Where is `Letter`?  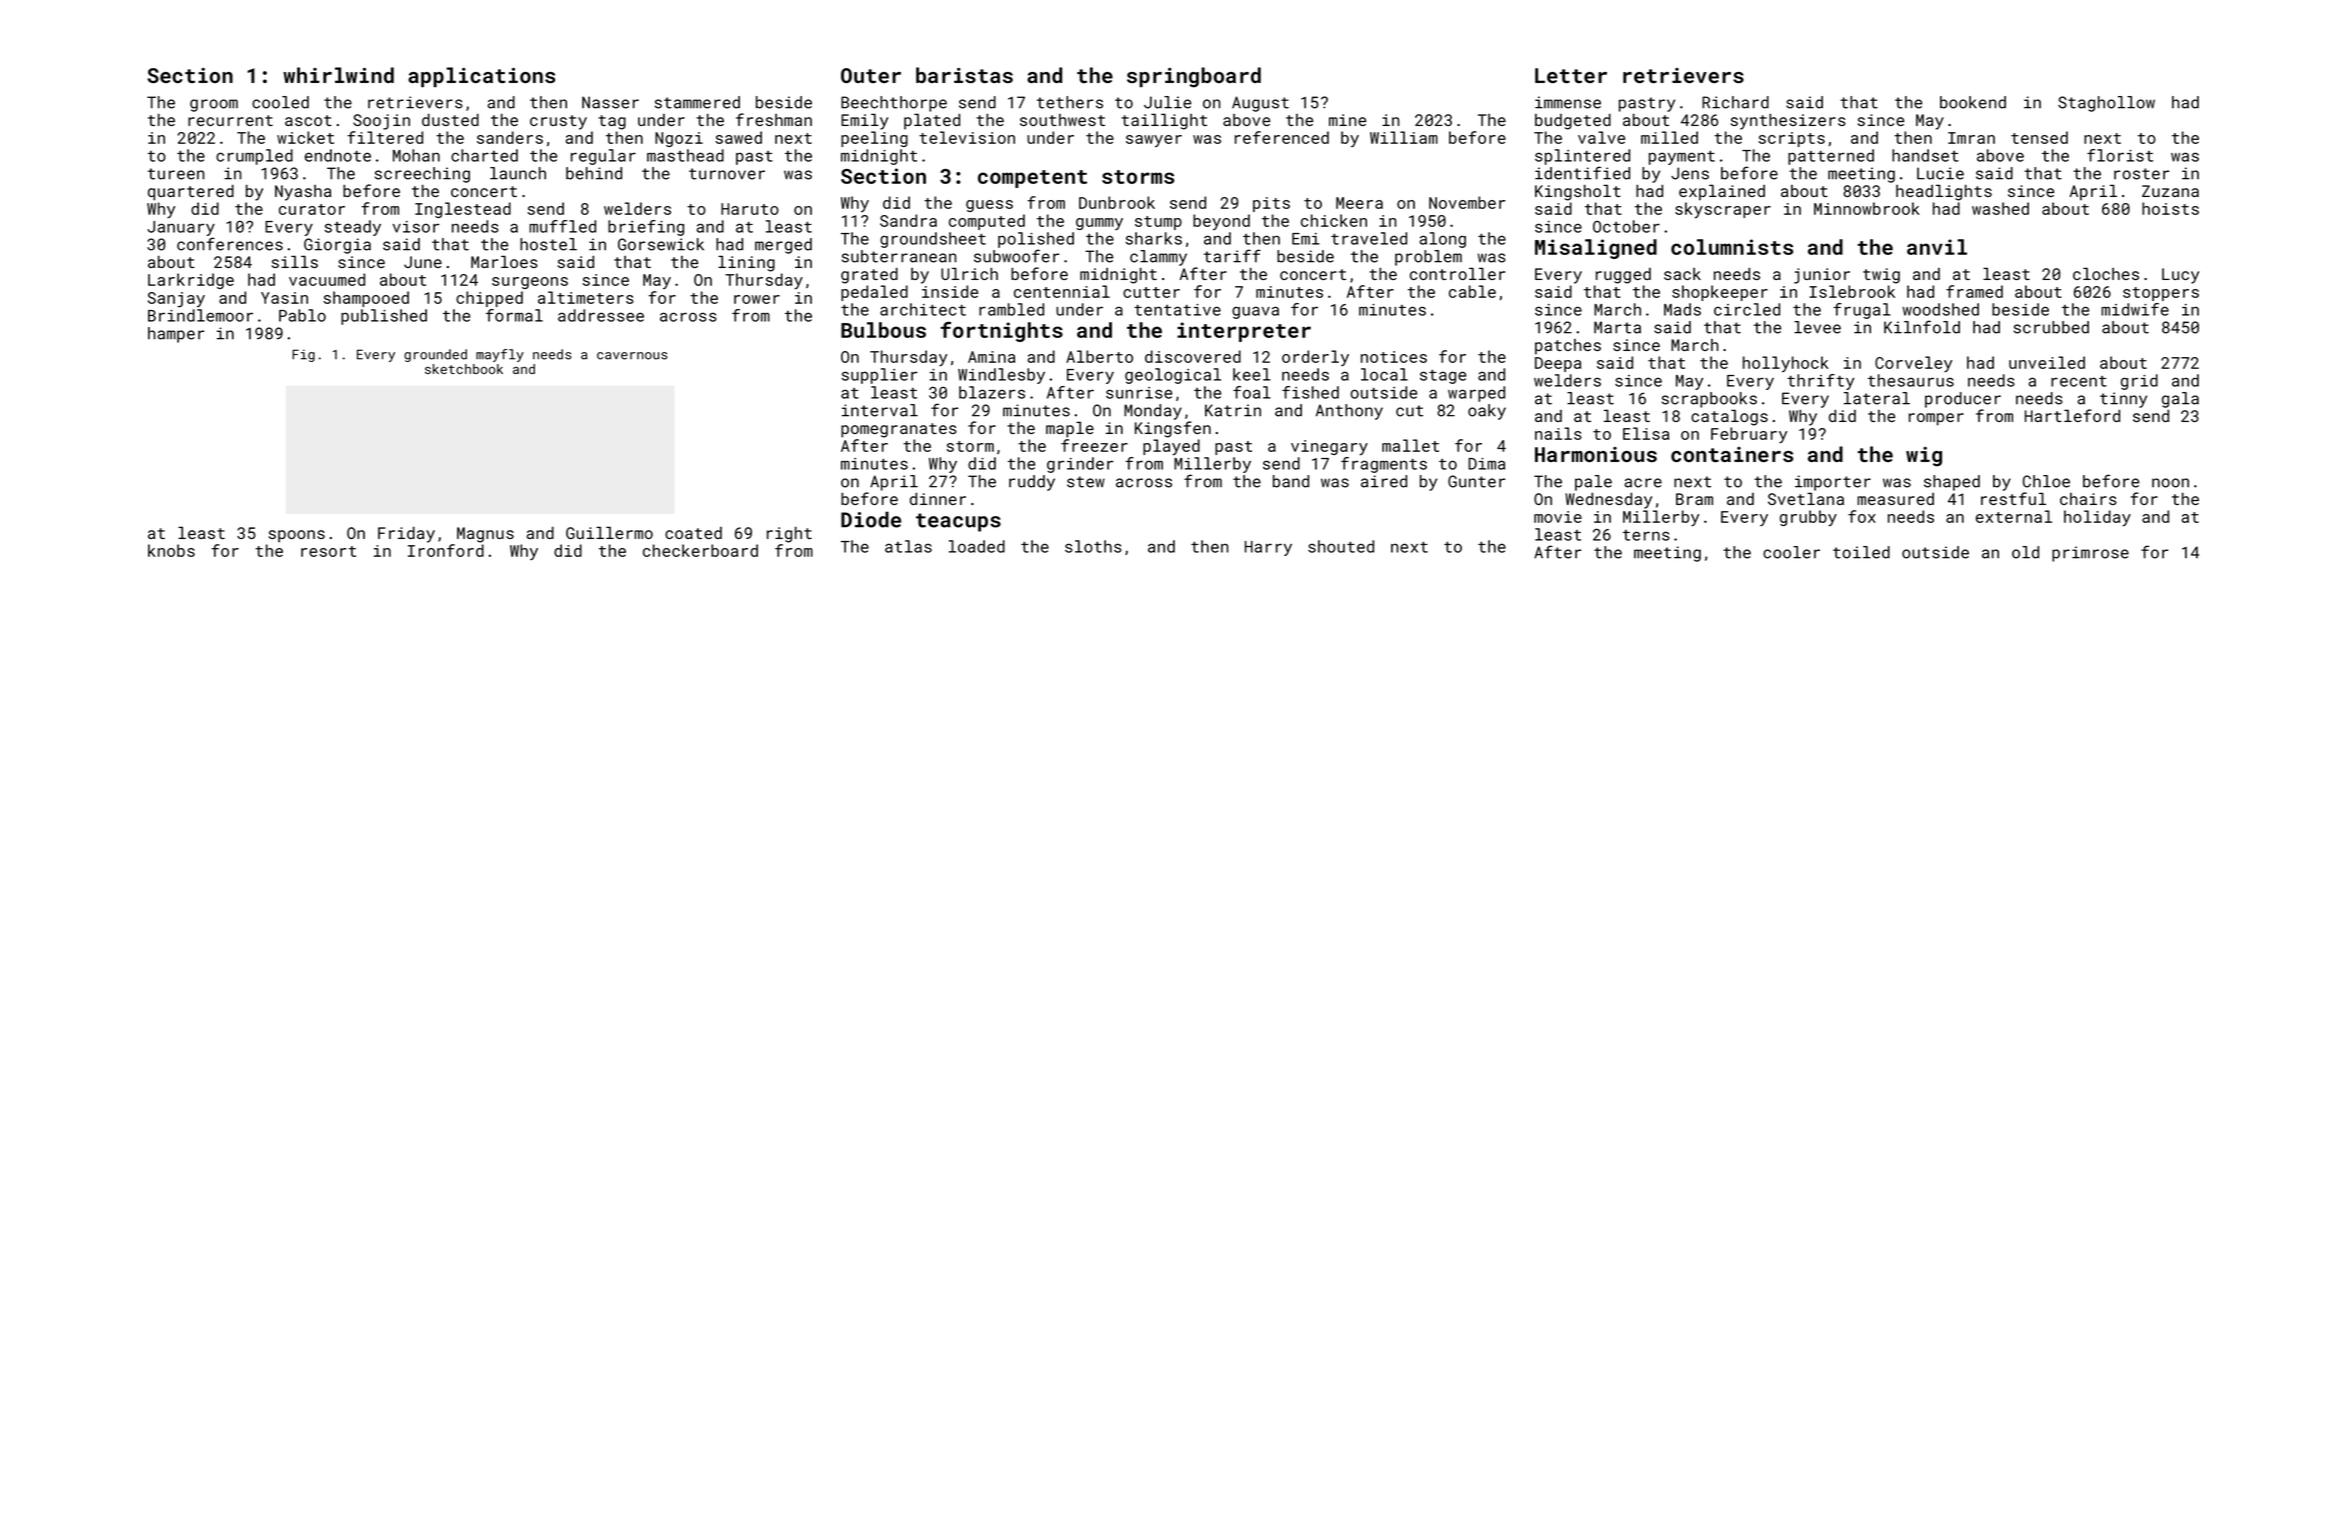 Letter is located at coordinates (1571, 75).
